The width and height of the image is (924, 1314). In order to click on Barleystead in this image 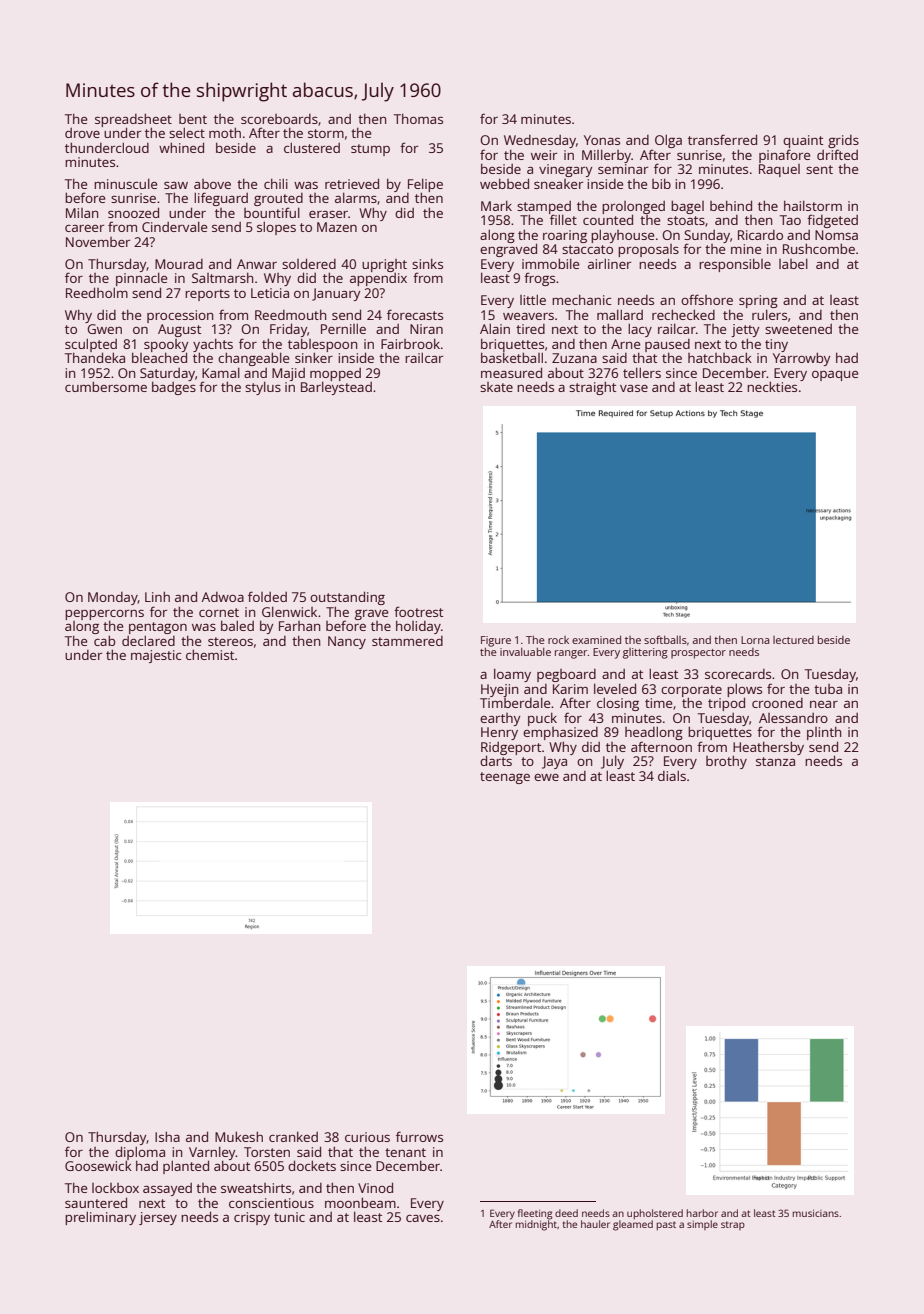, I will do `click(336, 388)`.
